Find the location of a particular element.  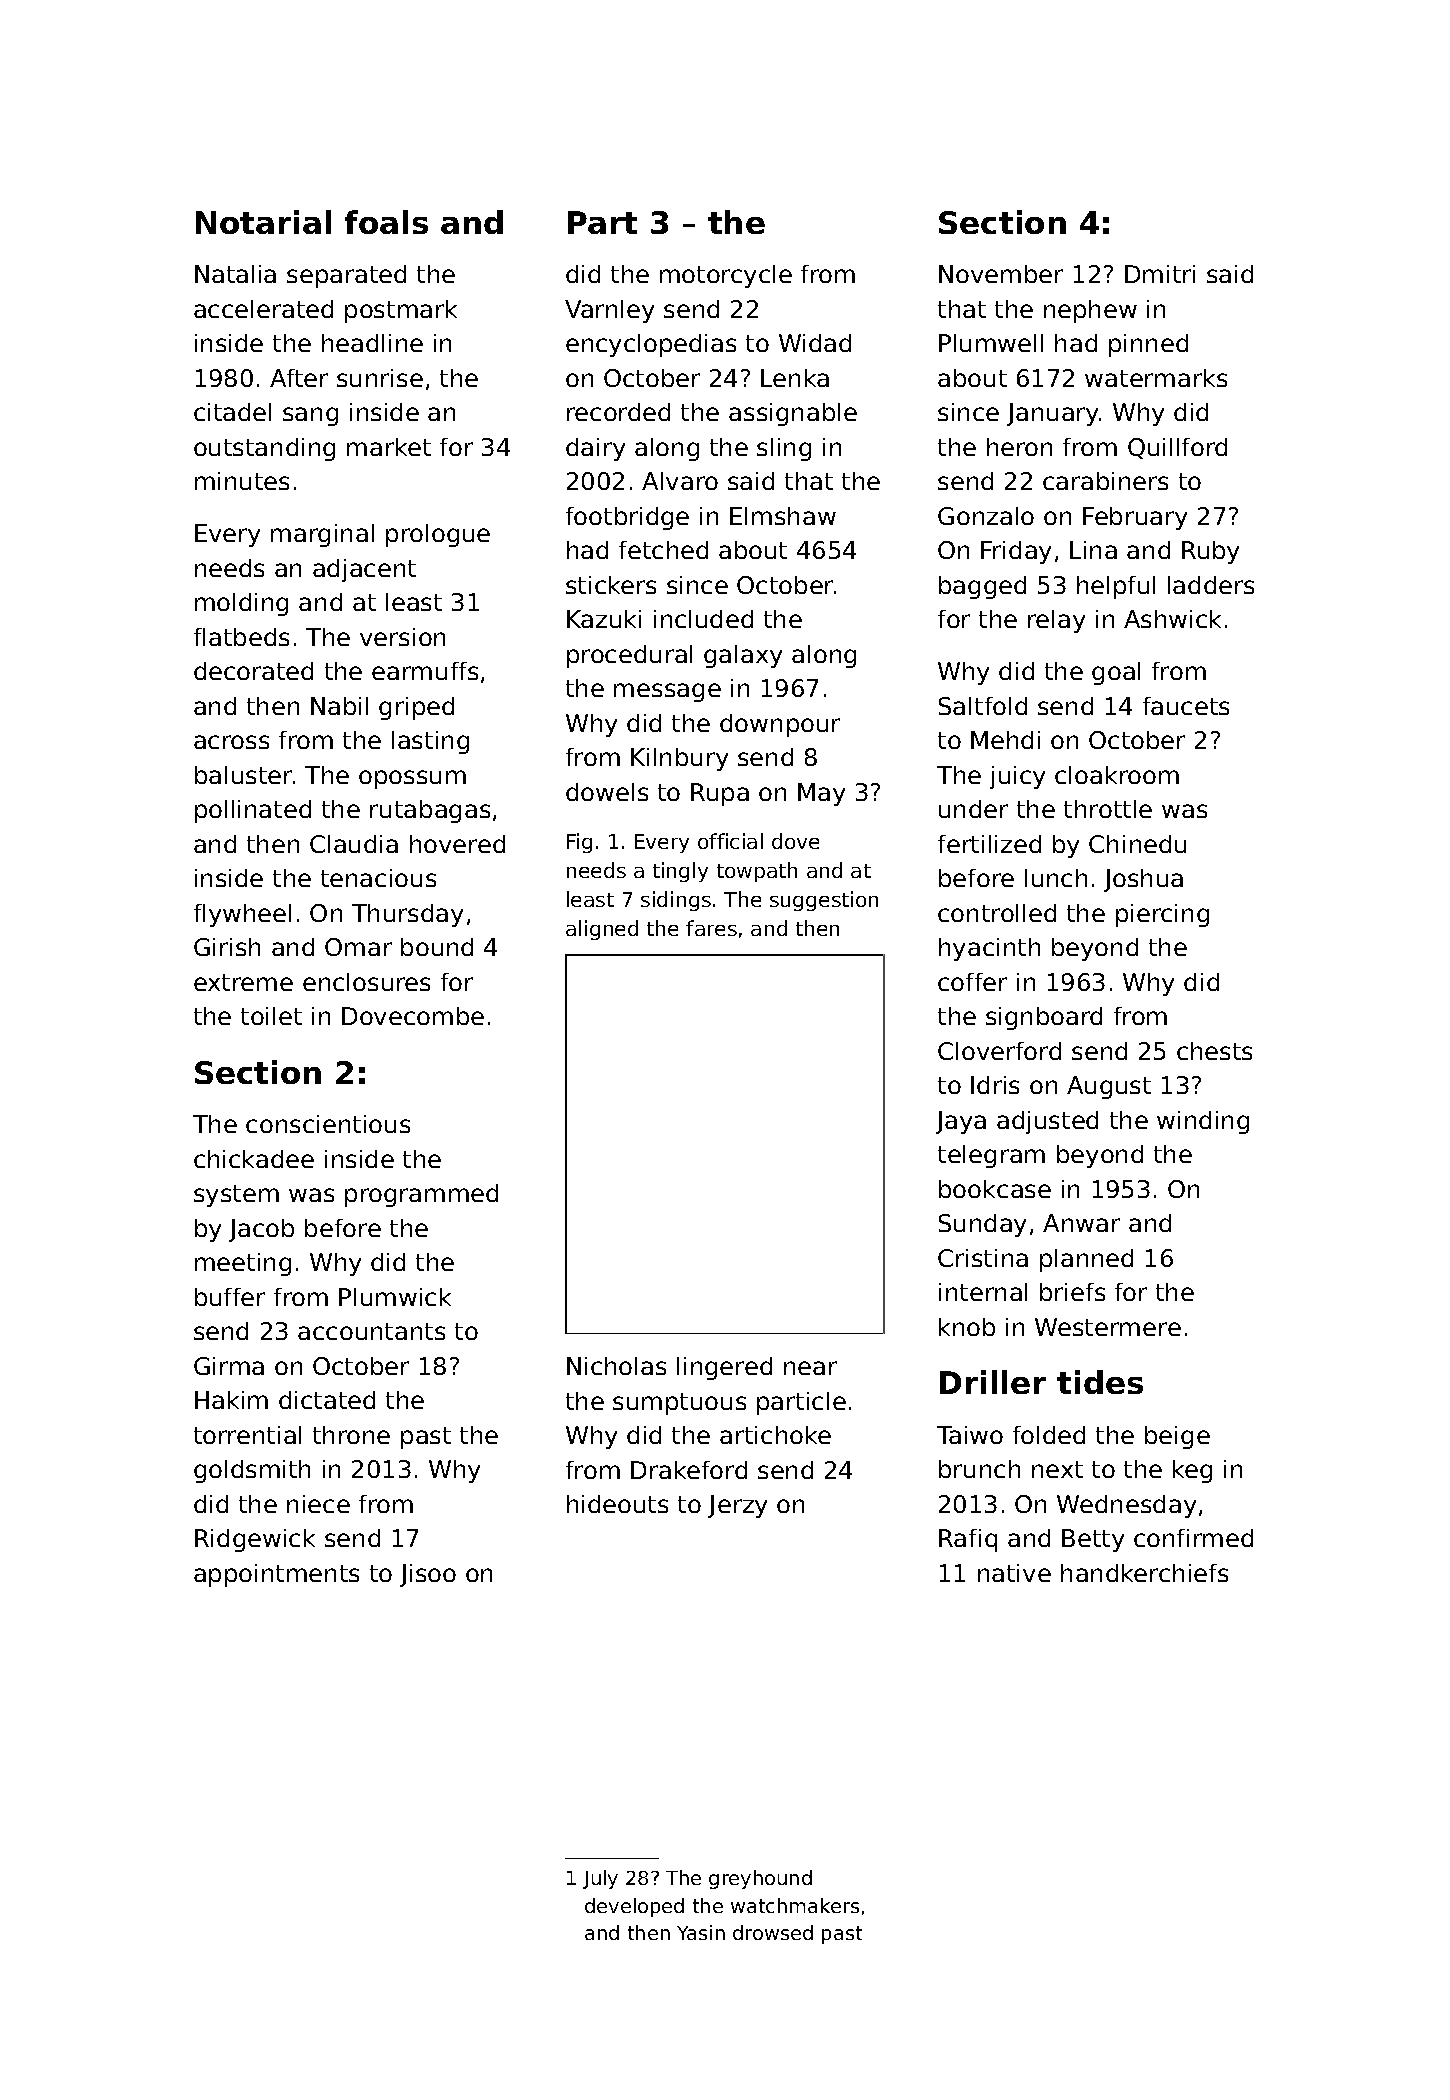

Jaya is located at coordinates (961, 1122).
